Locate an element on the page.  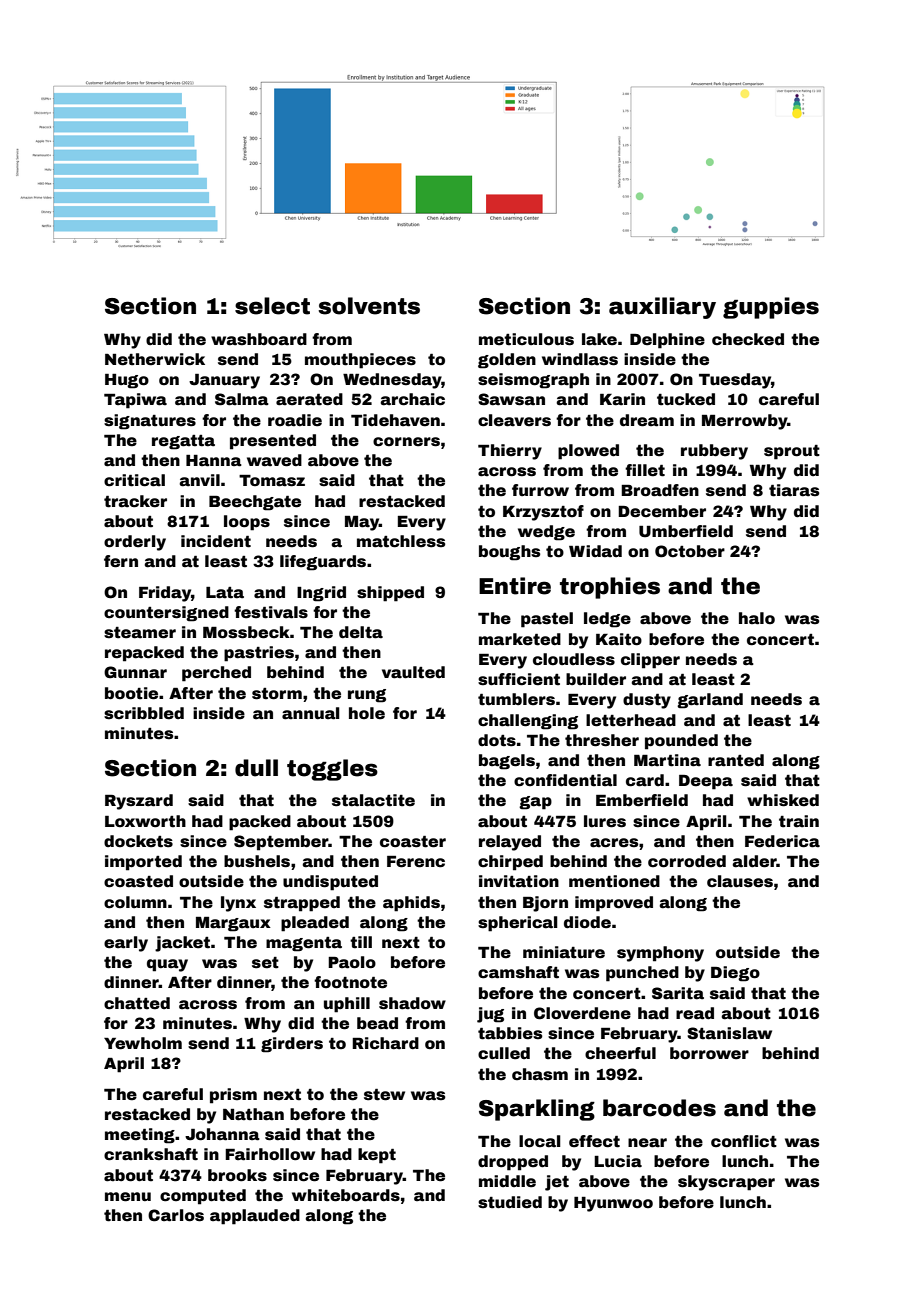
acres is located at coordinates (614, 843).
